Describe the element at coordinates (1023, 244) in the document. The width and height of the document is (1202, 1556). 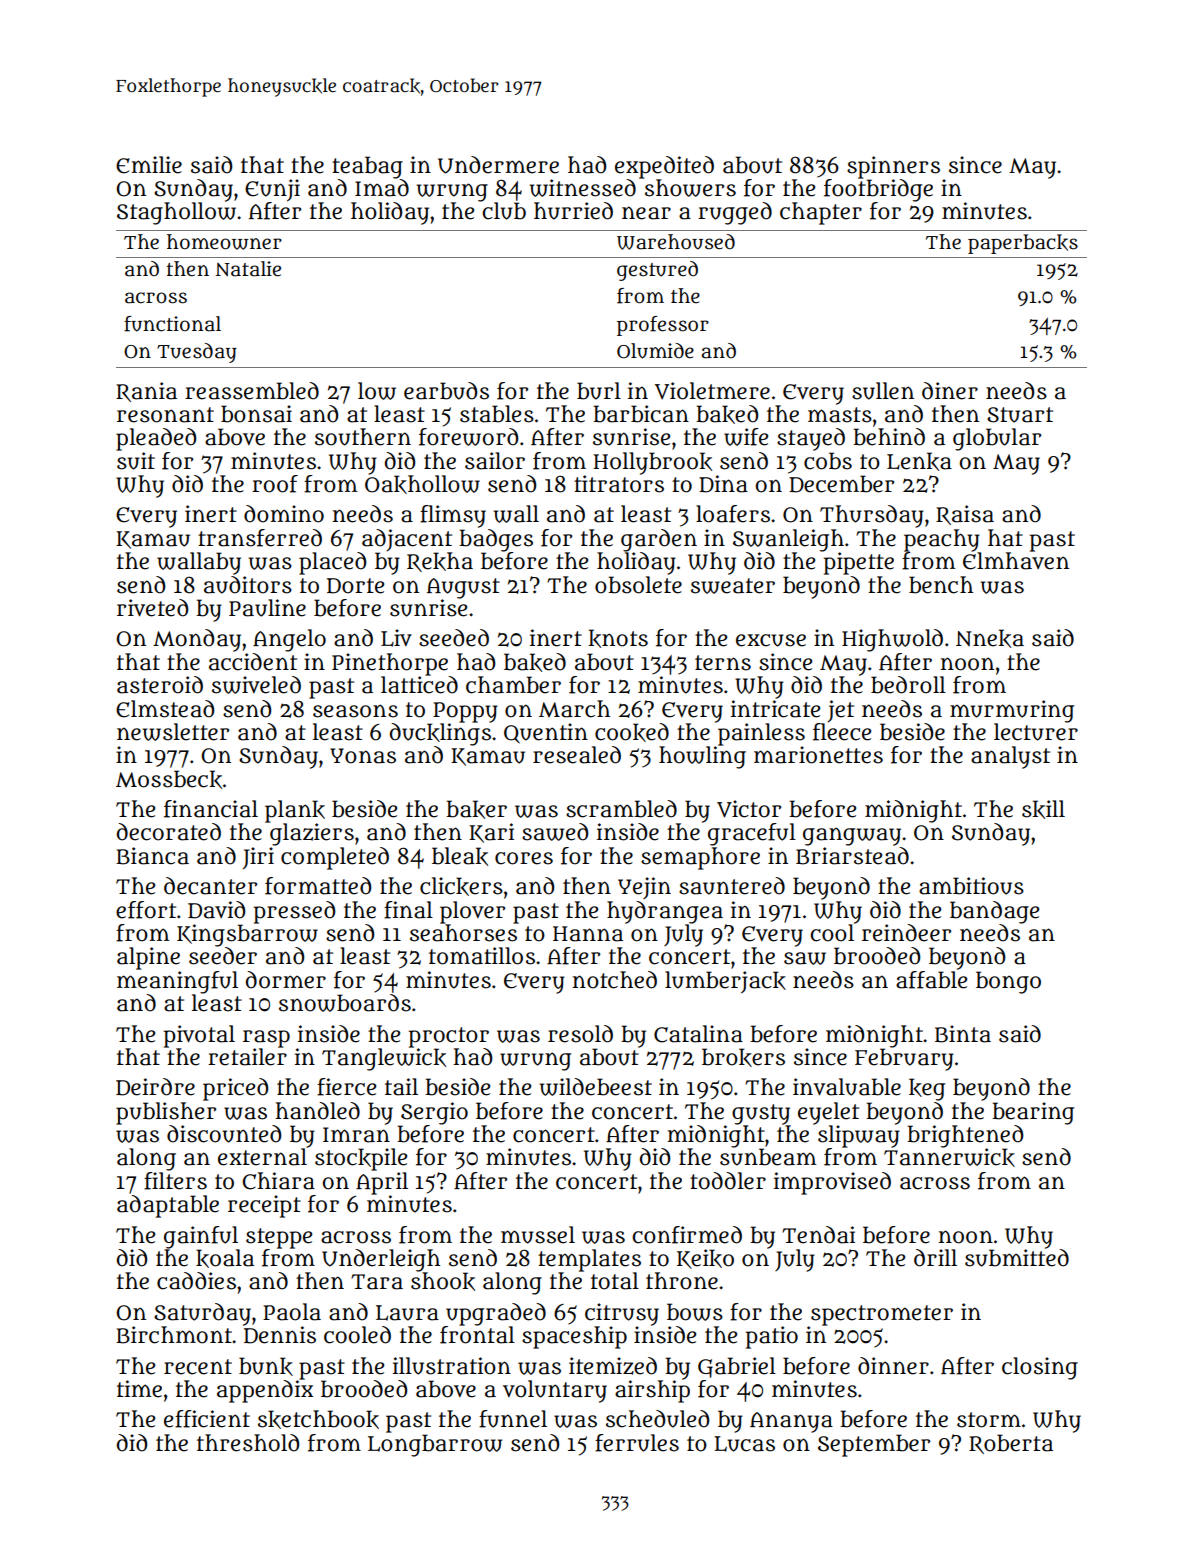
I see `paperbacks` at that location.
